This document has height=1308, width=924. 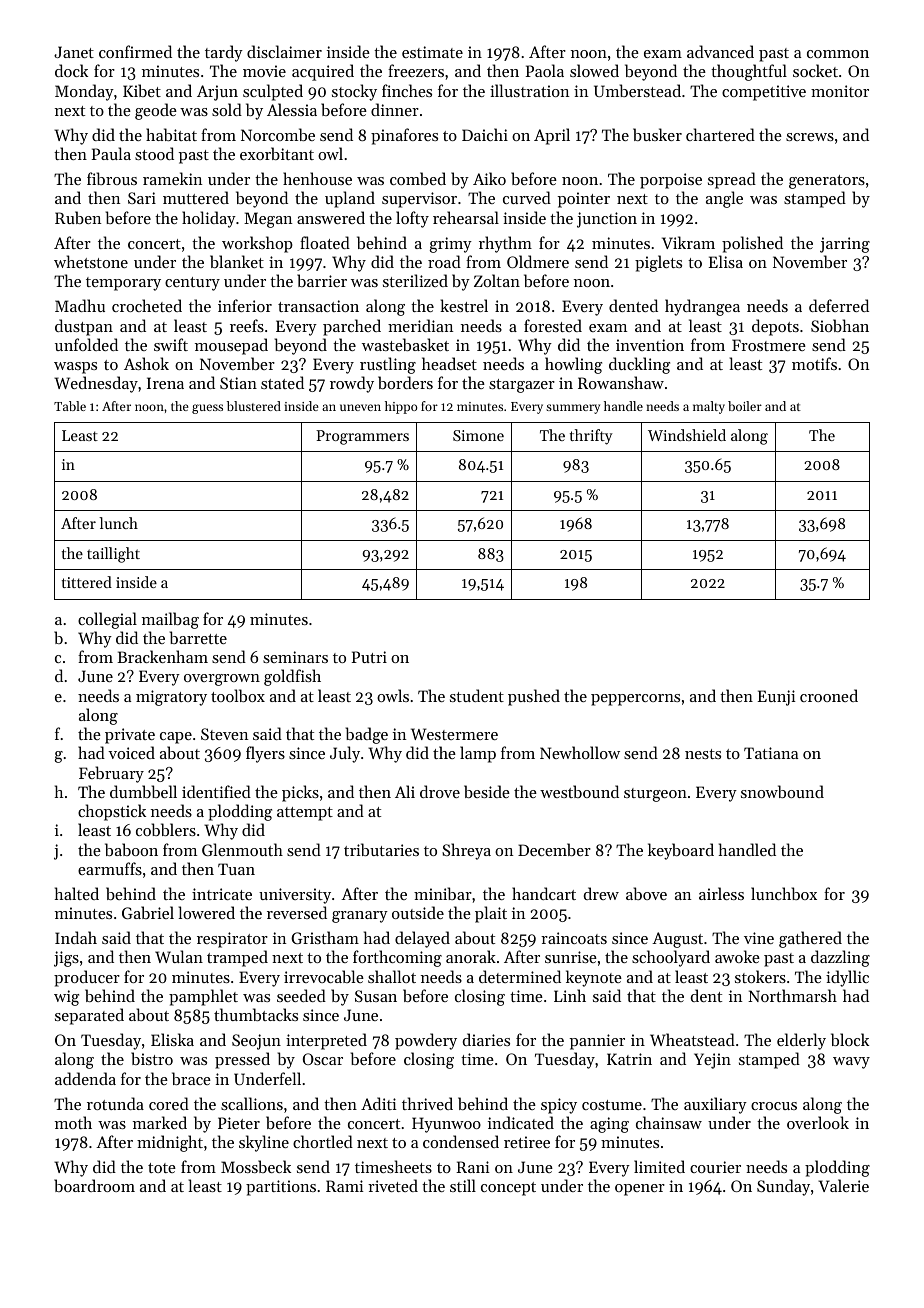 I want to click on August, so click(x=677, y=940).
